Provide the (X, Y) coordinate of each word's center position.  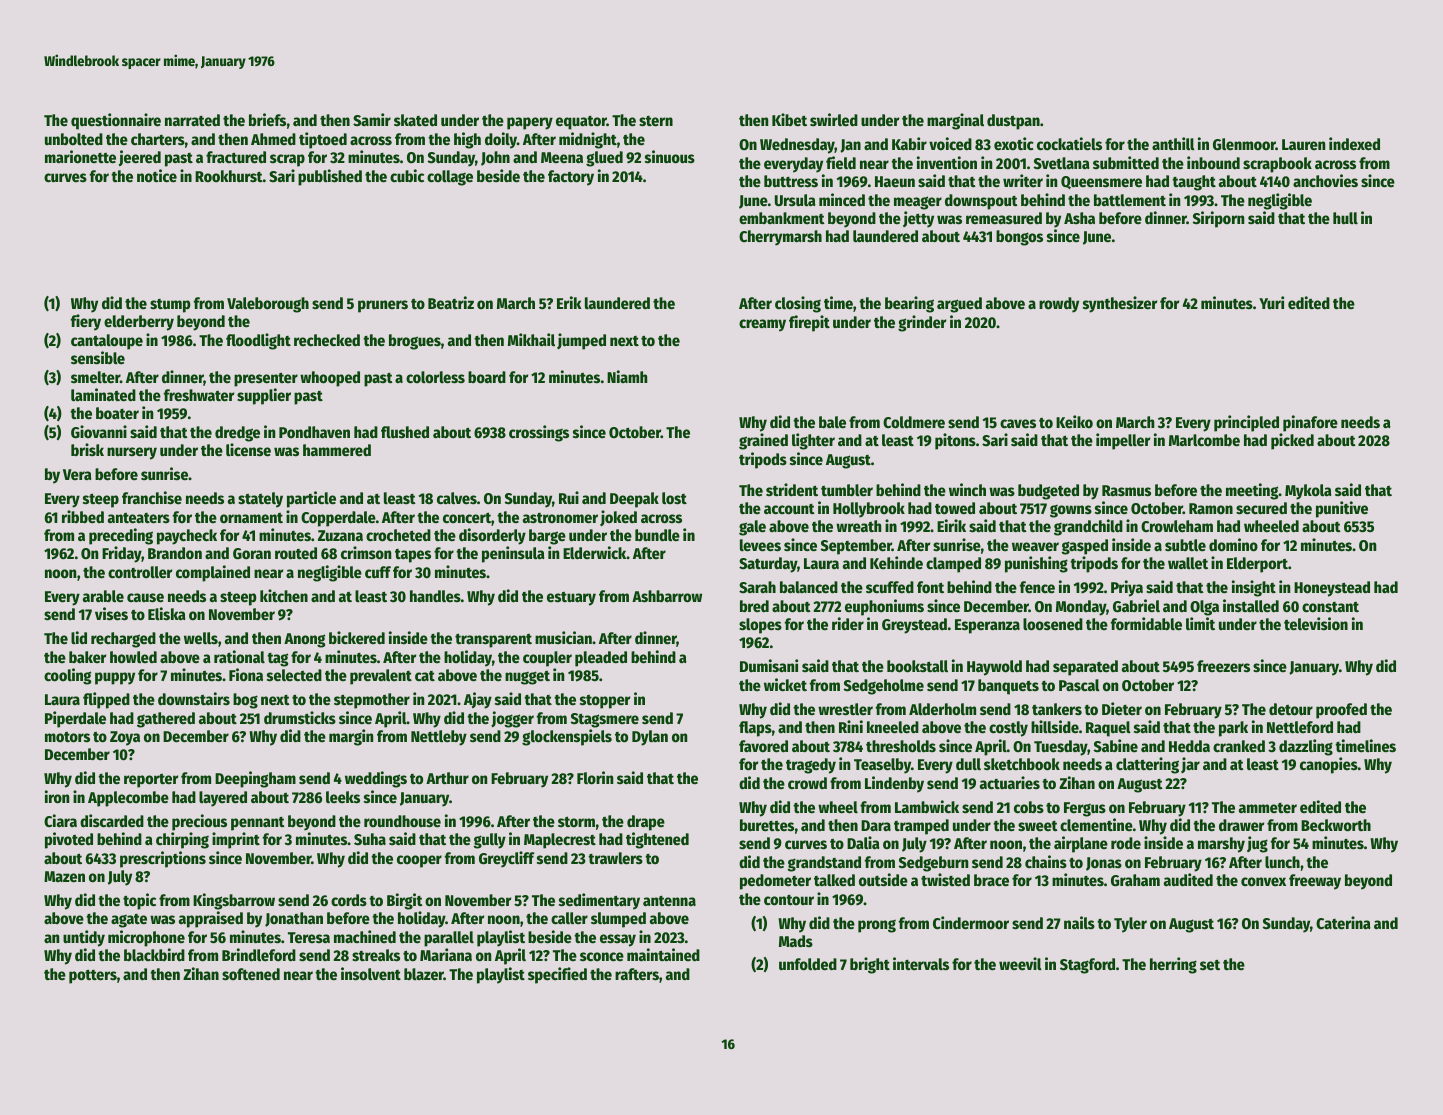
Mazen (64, 877)
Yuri (1271, 302)
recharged (123, 640)
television (1316, 624)
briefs (267, 120)
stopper (605, 702)
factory (571, 178)
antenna (669, 901)
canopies (1329, 765)
